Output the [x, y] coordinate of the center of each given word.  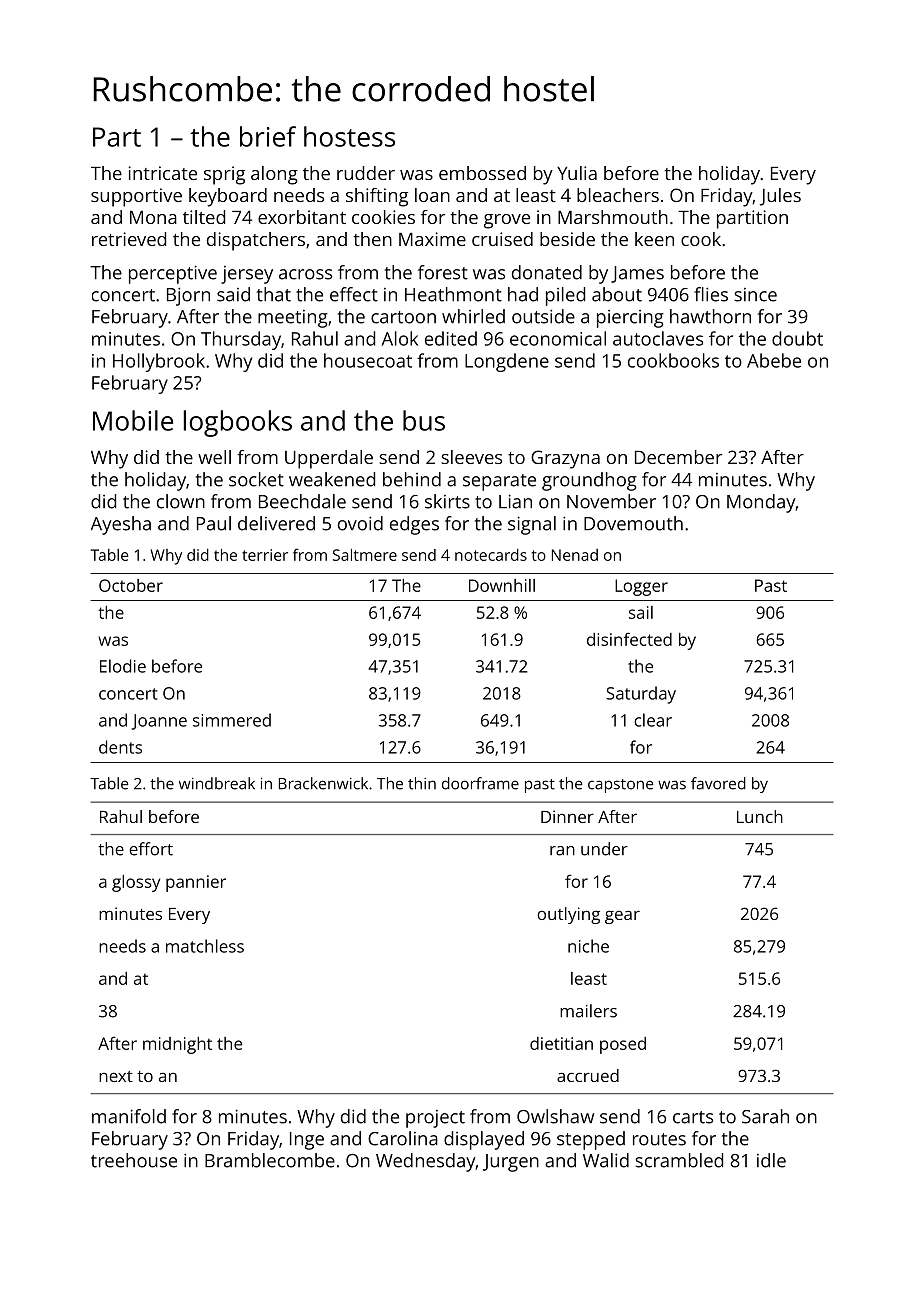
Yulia [577, 173]
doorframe [480, 783]
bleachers [618, 195]
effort [151, 849]
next [116, 1076]
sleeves [471, 457]
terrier [265, 555]
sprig [224, 175]
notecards [491, 555]
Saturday [641, 695]
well [214, 457]
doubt [797, 338]
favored [718, 783]
